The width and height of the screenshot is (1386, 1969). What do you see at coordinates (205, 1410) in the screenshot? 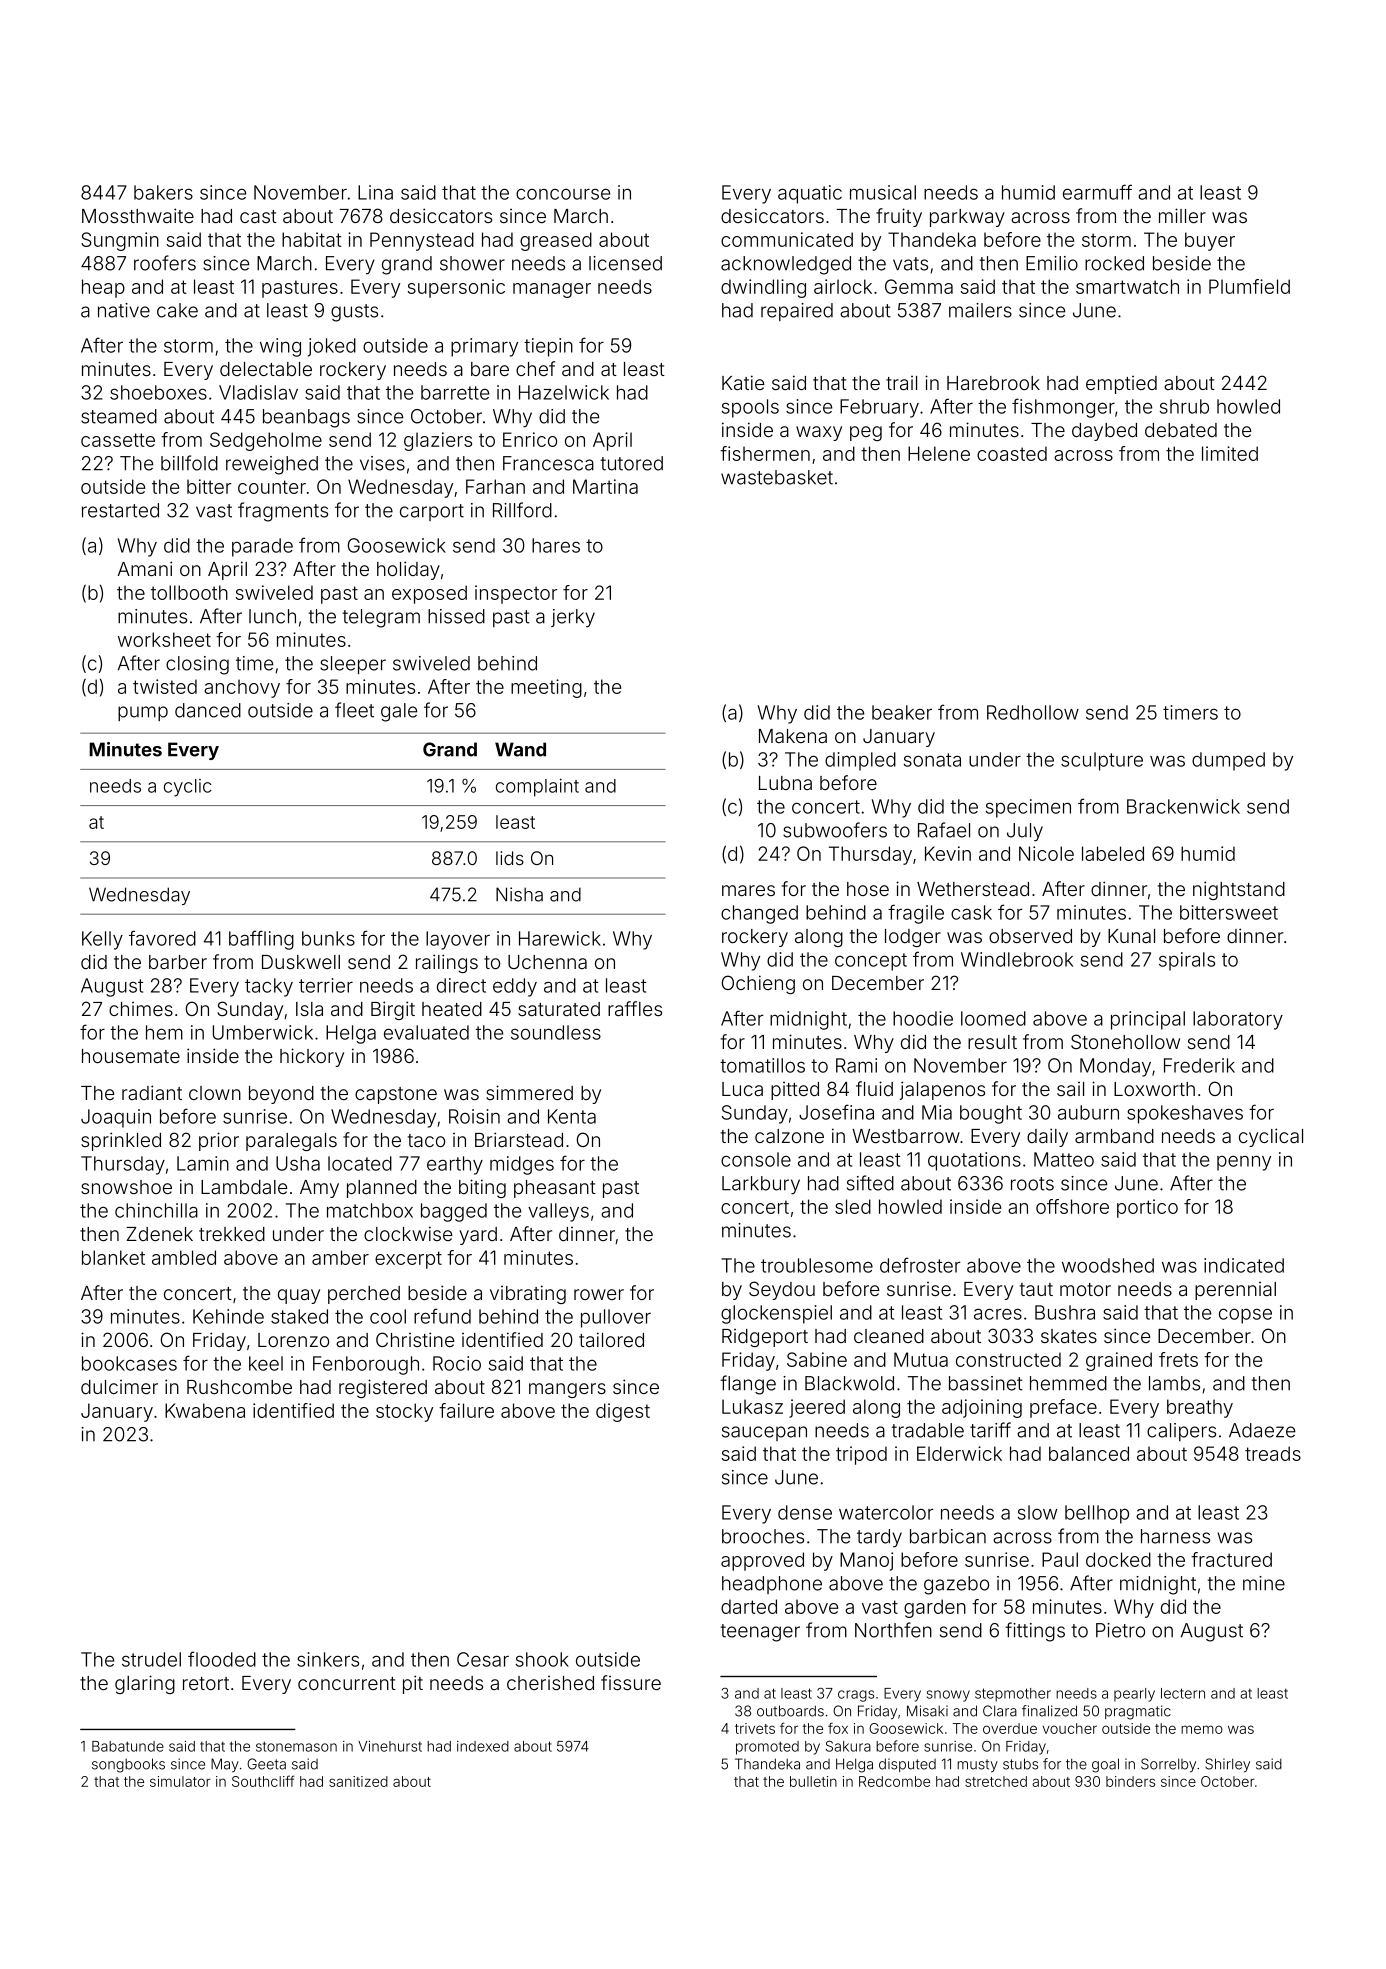
I see `Kwabena` at bounding box center [205, 1410].
